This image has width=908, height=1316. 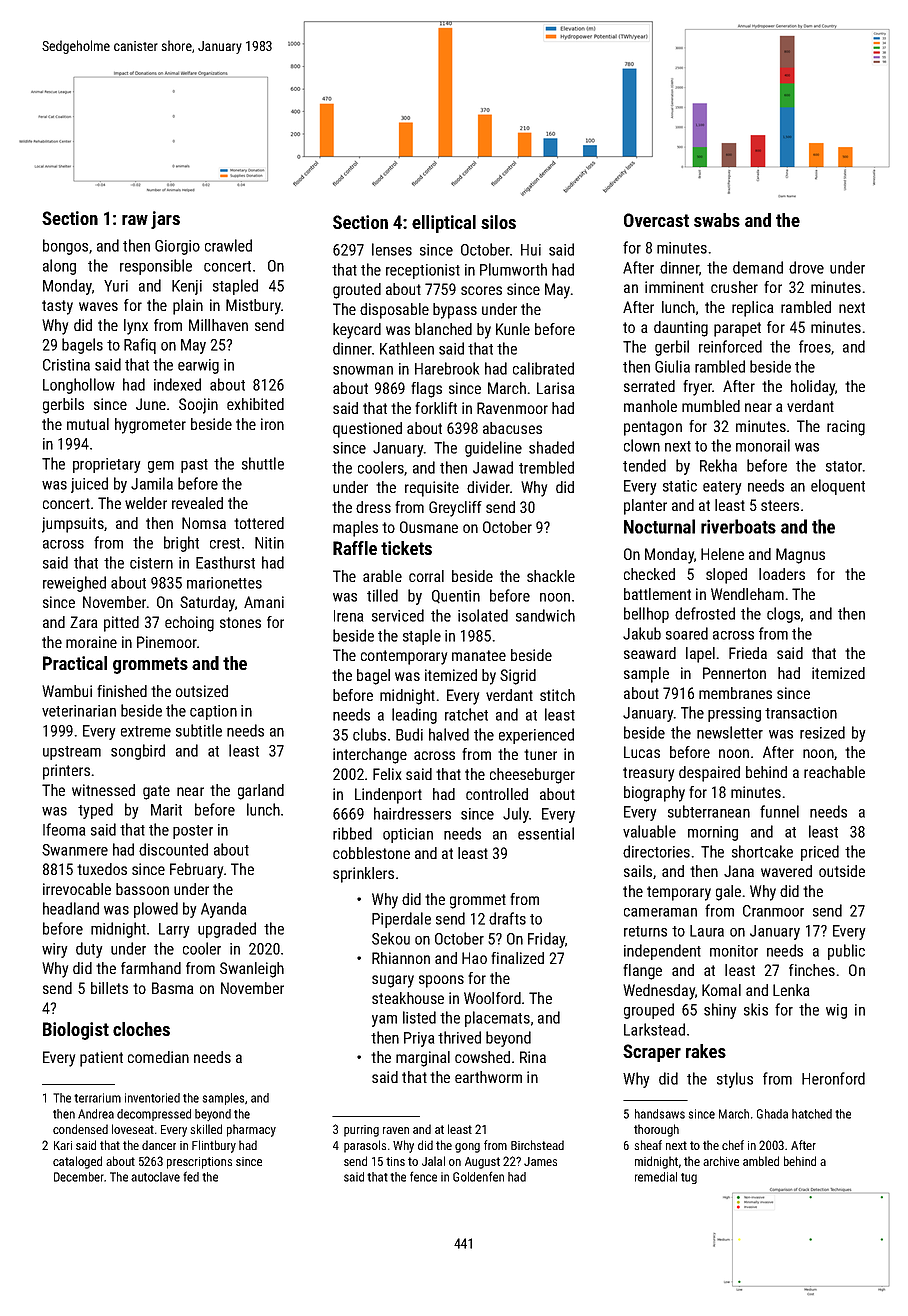 I want to click on outside, so click(x=842, y=871).
